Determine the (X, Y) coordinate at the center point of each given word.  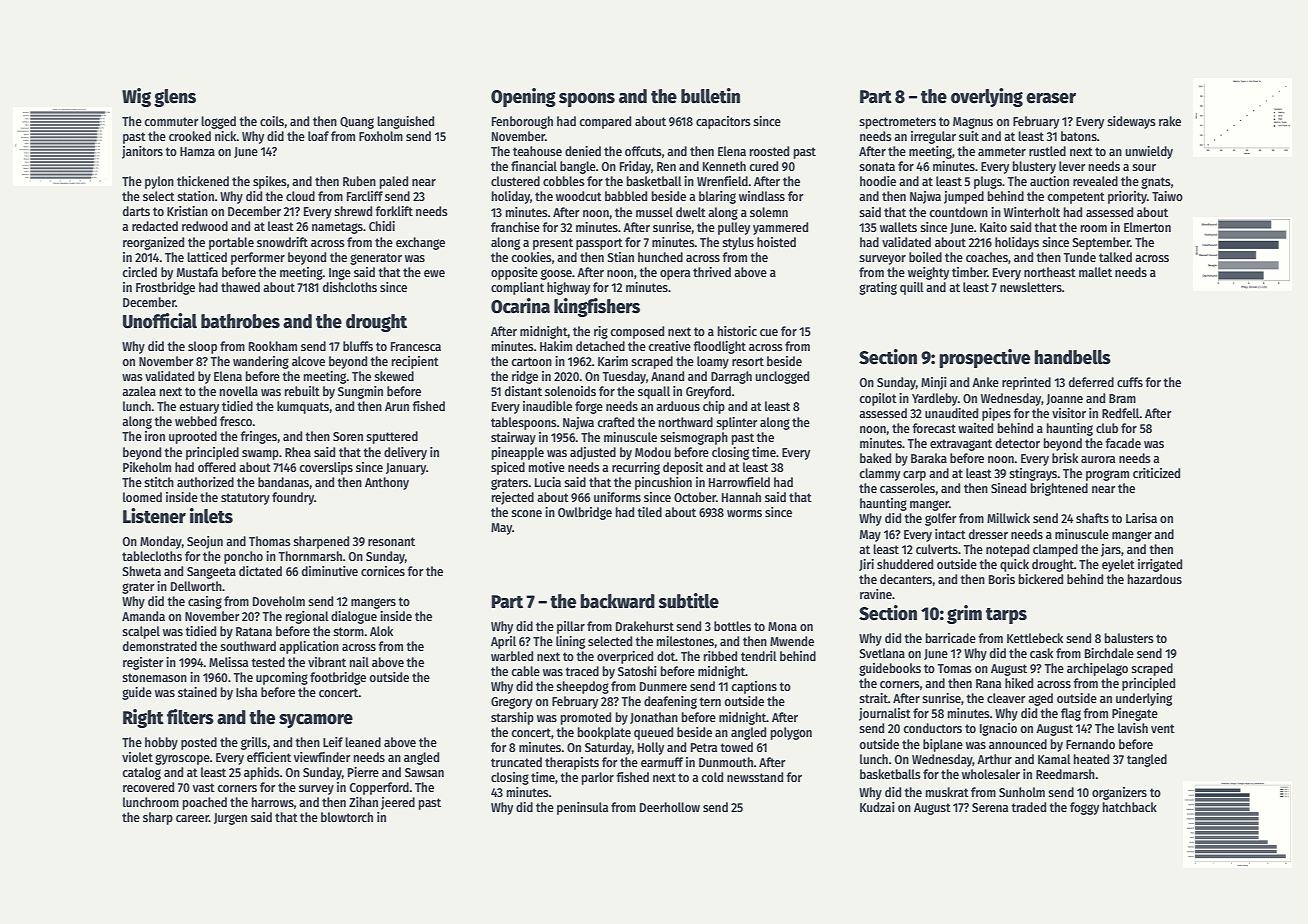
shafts (1092, 518)
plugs (988, 182)
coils (272, 121)
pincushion (663, 483)
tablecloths (152, 556)
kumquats (303, 407)
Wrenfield (722, 181)
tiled (649, 512)
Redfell (1121, 413)
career (192, 818)
